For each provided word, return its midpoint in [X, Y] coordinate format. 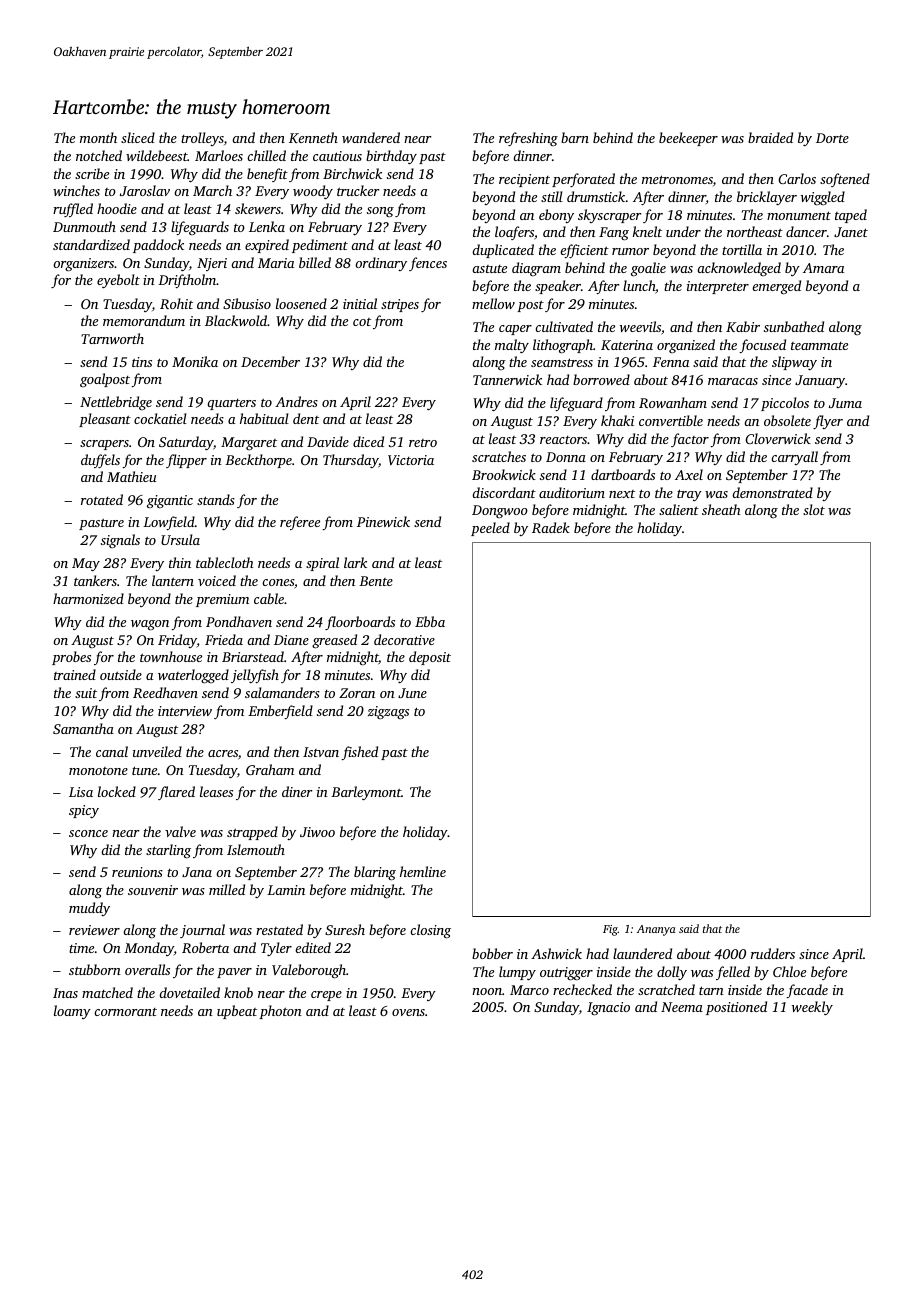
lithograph [563, 346]
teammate [819, 346]
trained [75, 674]
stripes [400, 305]
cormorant [125, 1012]
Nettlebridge [116, 403]
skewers [258, 208]
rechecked [582, 989]
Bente [376, 581]
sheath [721, 509]
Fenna [671, 362]
